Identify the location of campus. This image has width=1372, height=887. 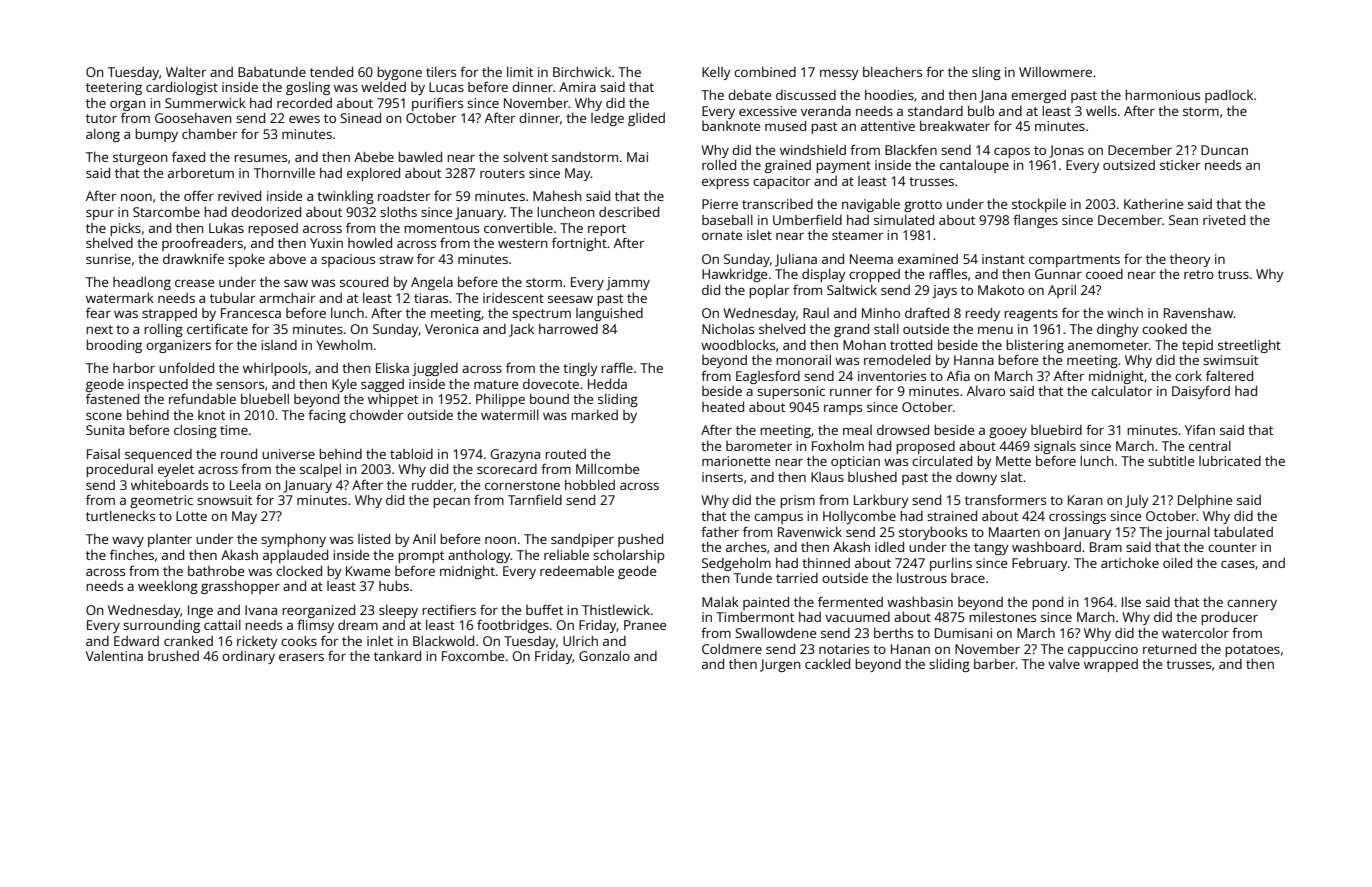
(778, 519).
